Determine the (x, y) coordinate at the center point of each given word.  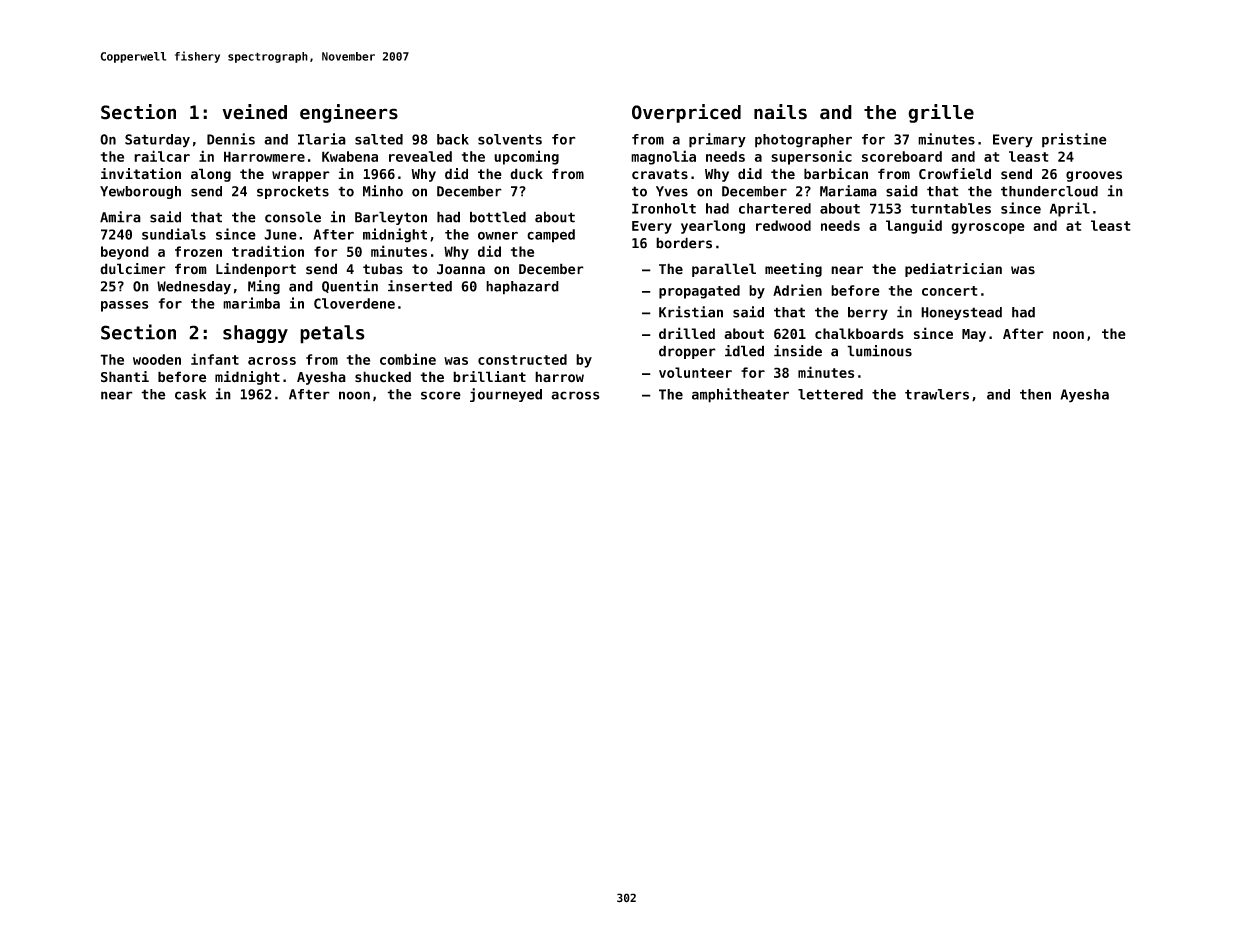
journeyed (506, 395)
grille (941, 113)
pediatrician (953, 270)
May (974, 335)
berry (868, 313)
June (280, 234)
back (453, 139)
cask (190, 394)
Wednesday (194, 288)
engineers (349, 113)
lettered (830, 394)
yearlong (713, 227)
